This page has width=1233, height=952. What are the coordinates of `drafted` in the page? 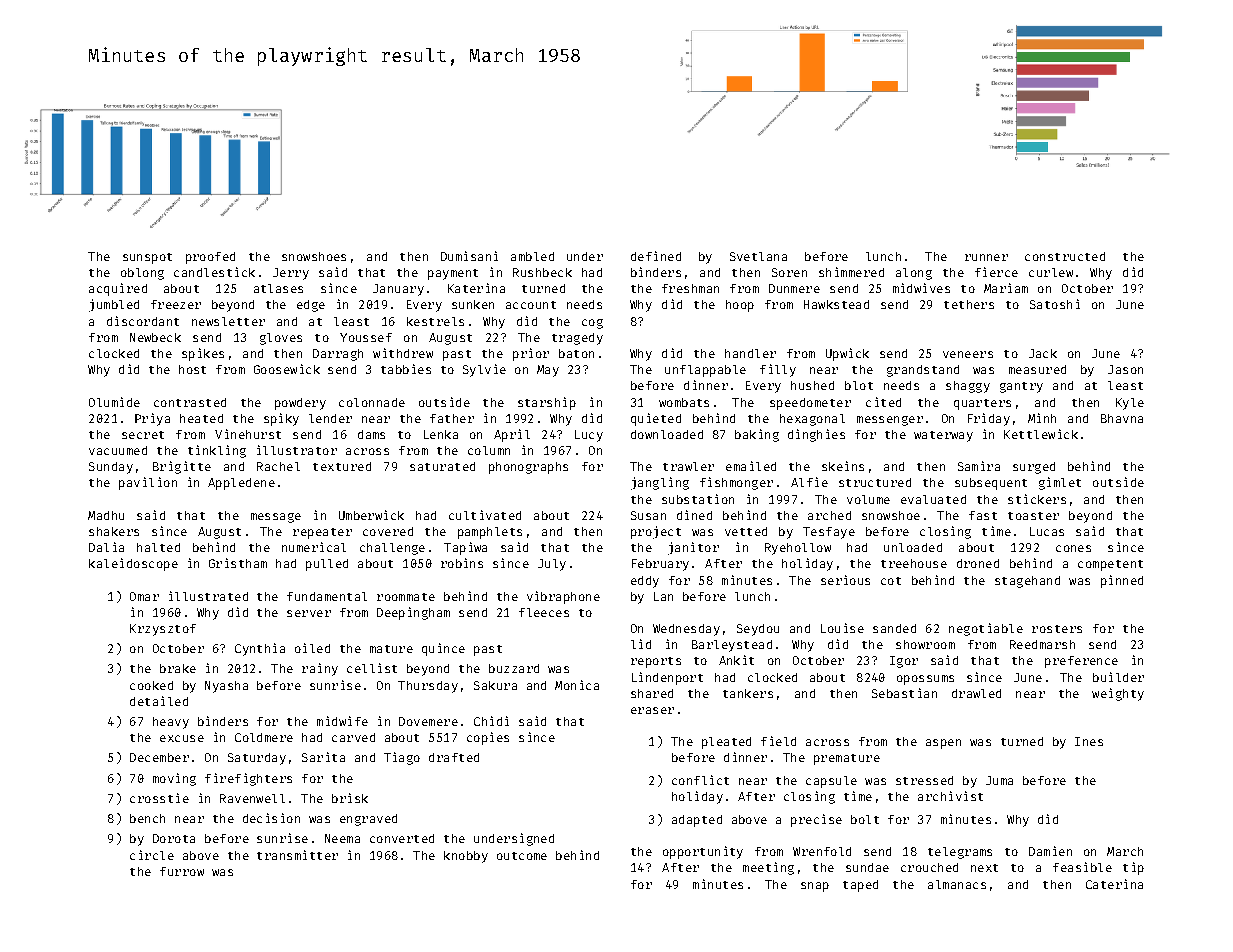 It's located at (454, 757).
